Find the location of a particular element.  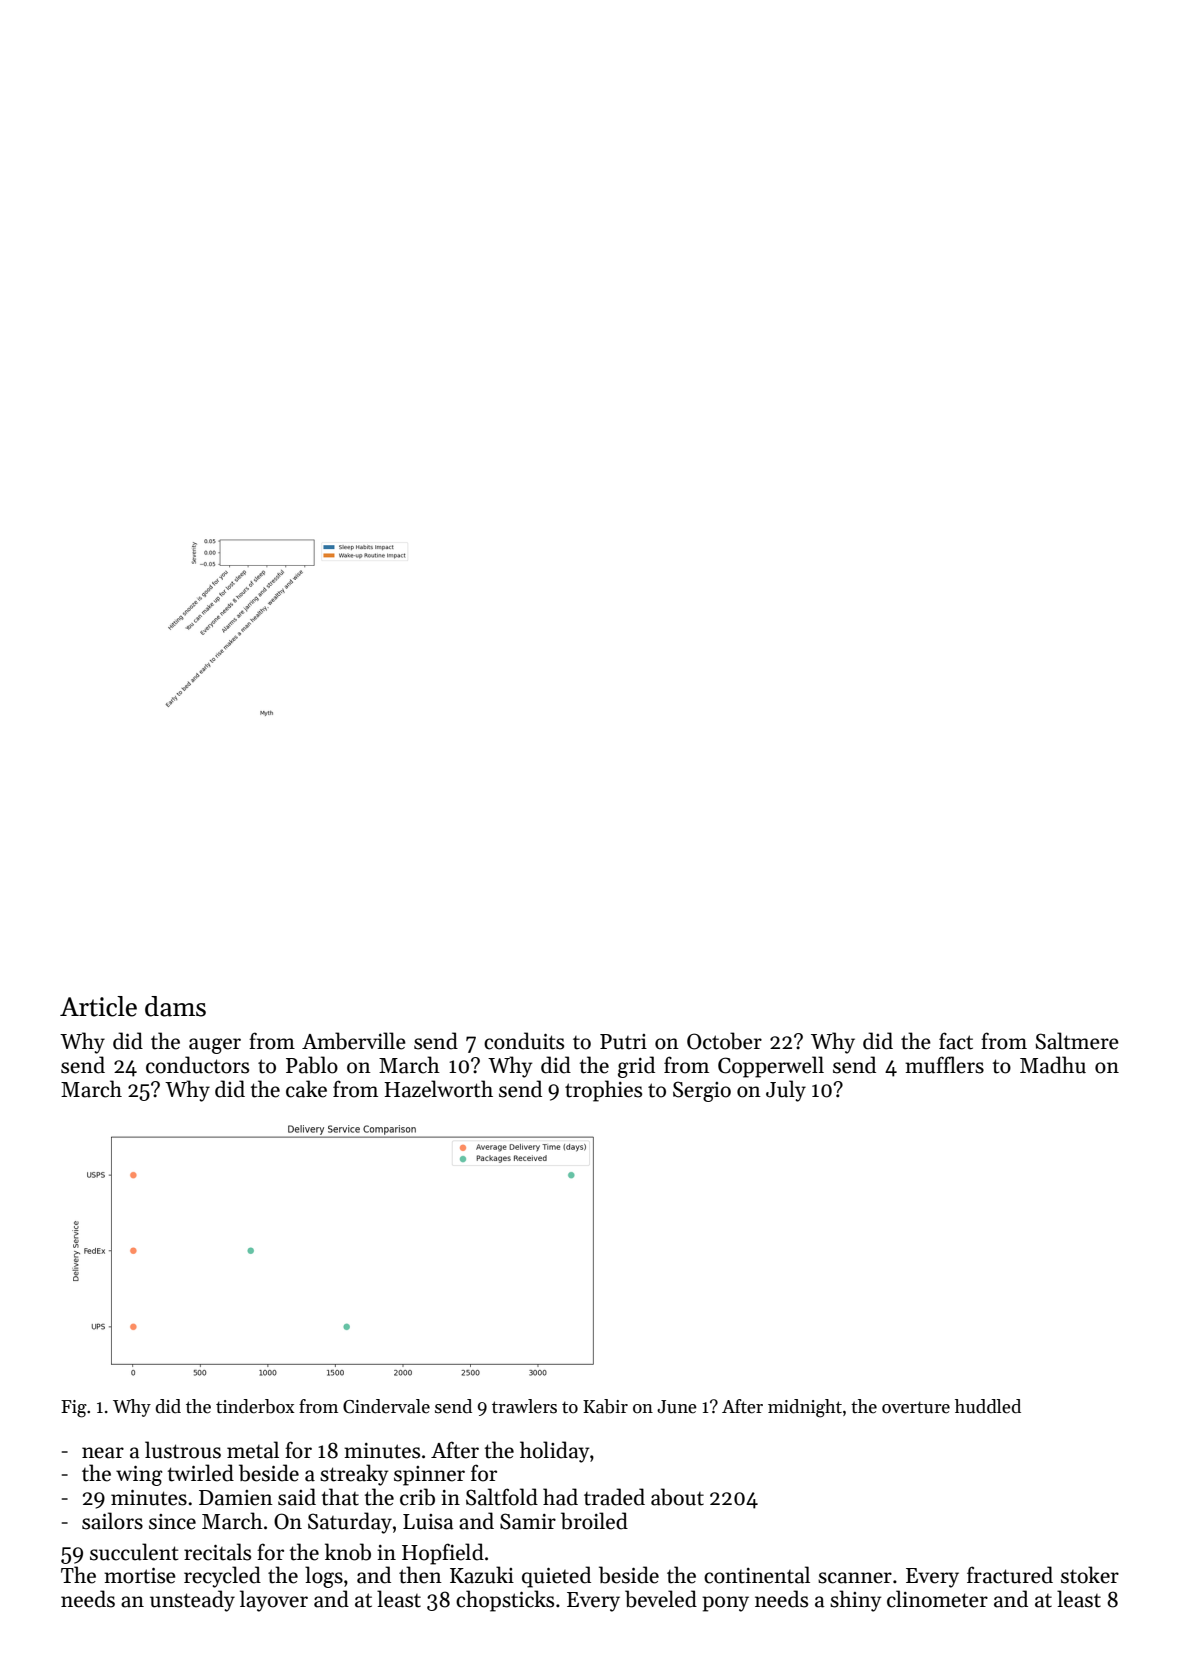

Samir is located at coordinates (528, 1521).
